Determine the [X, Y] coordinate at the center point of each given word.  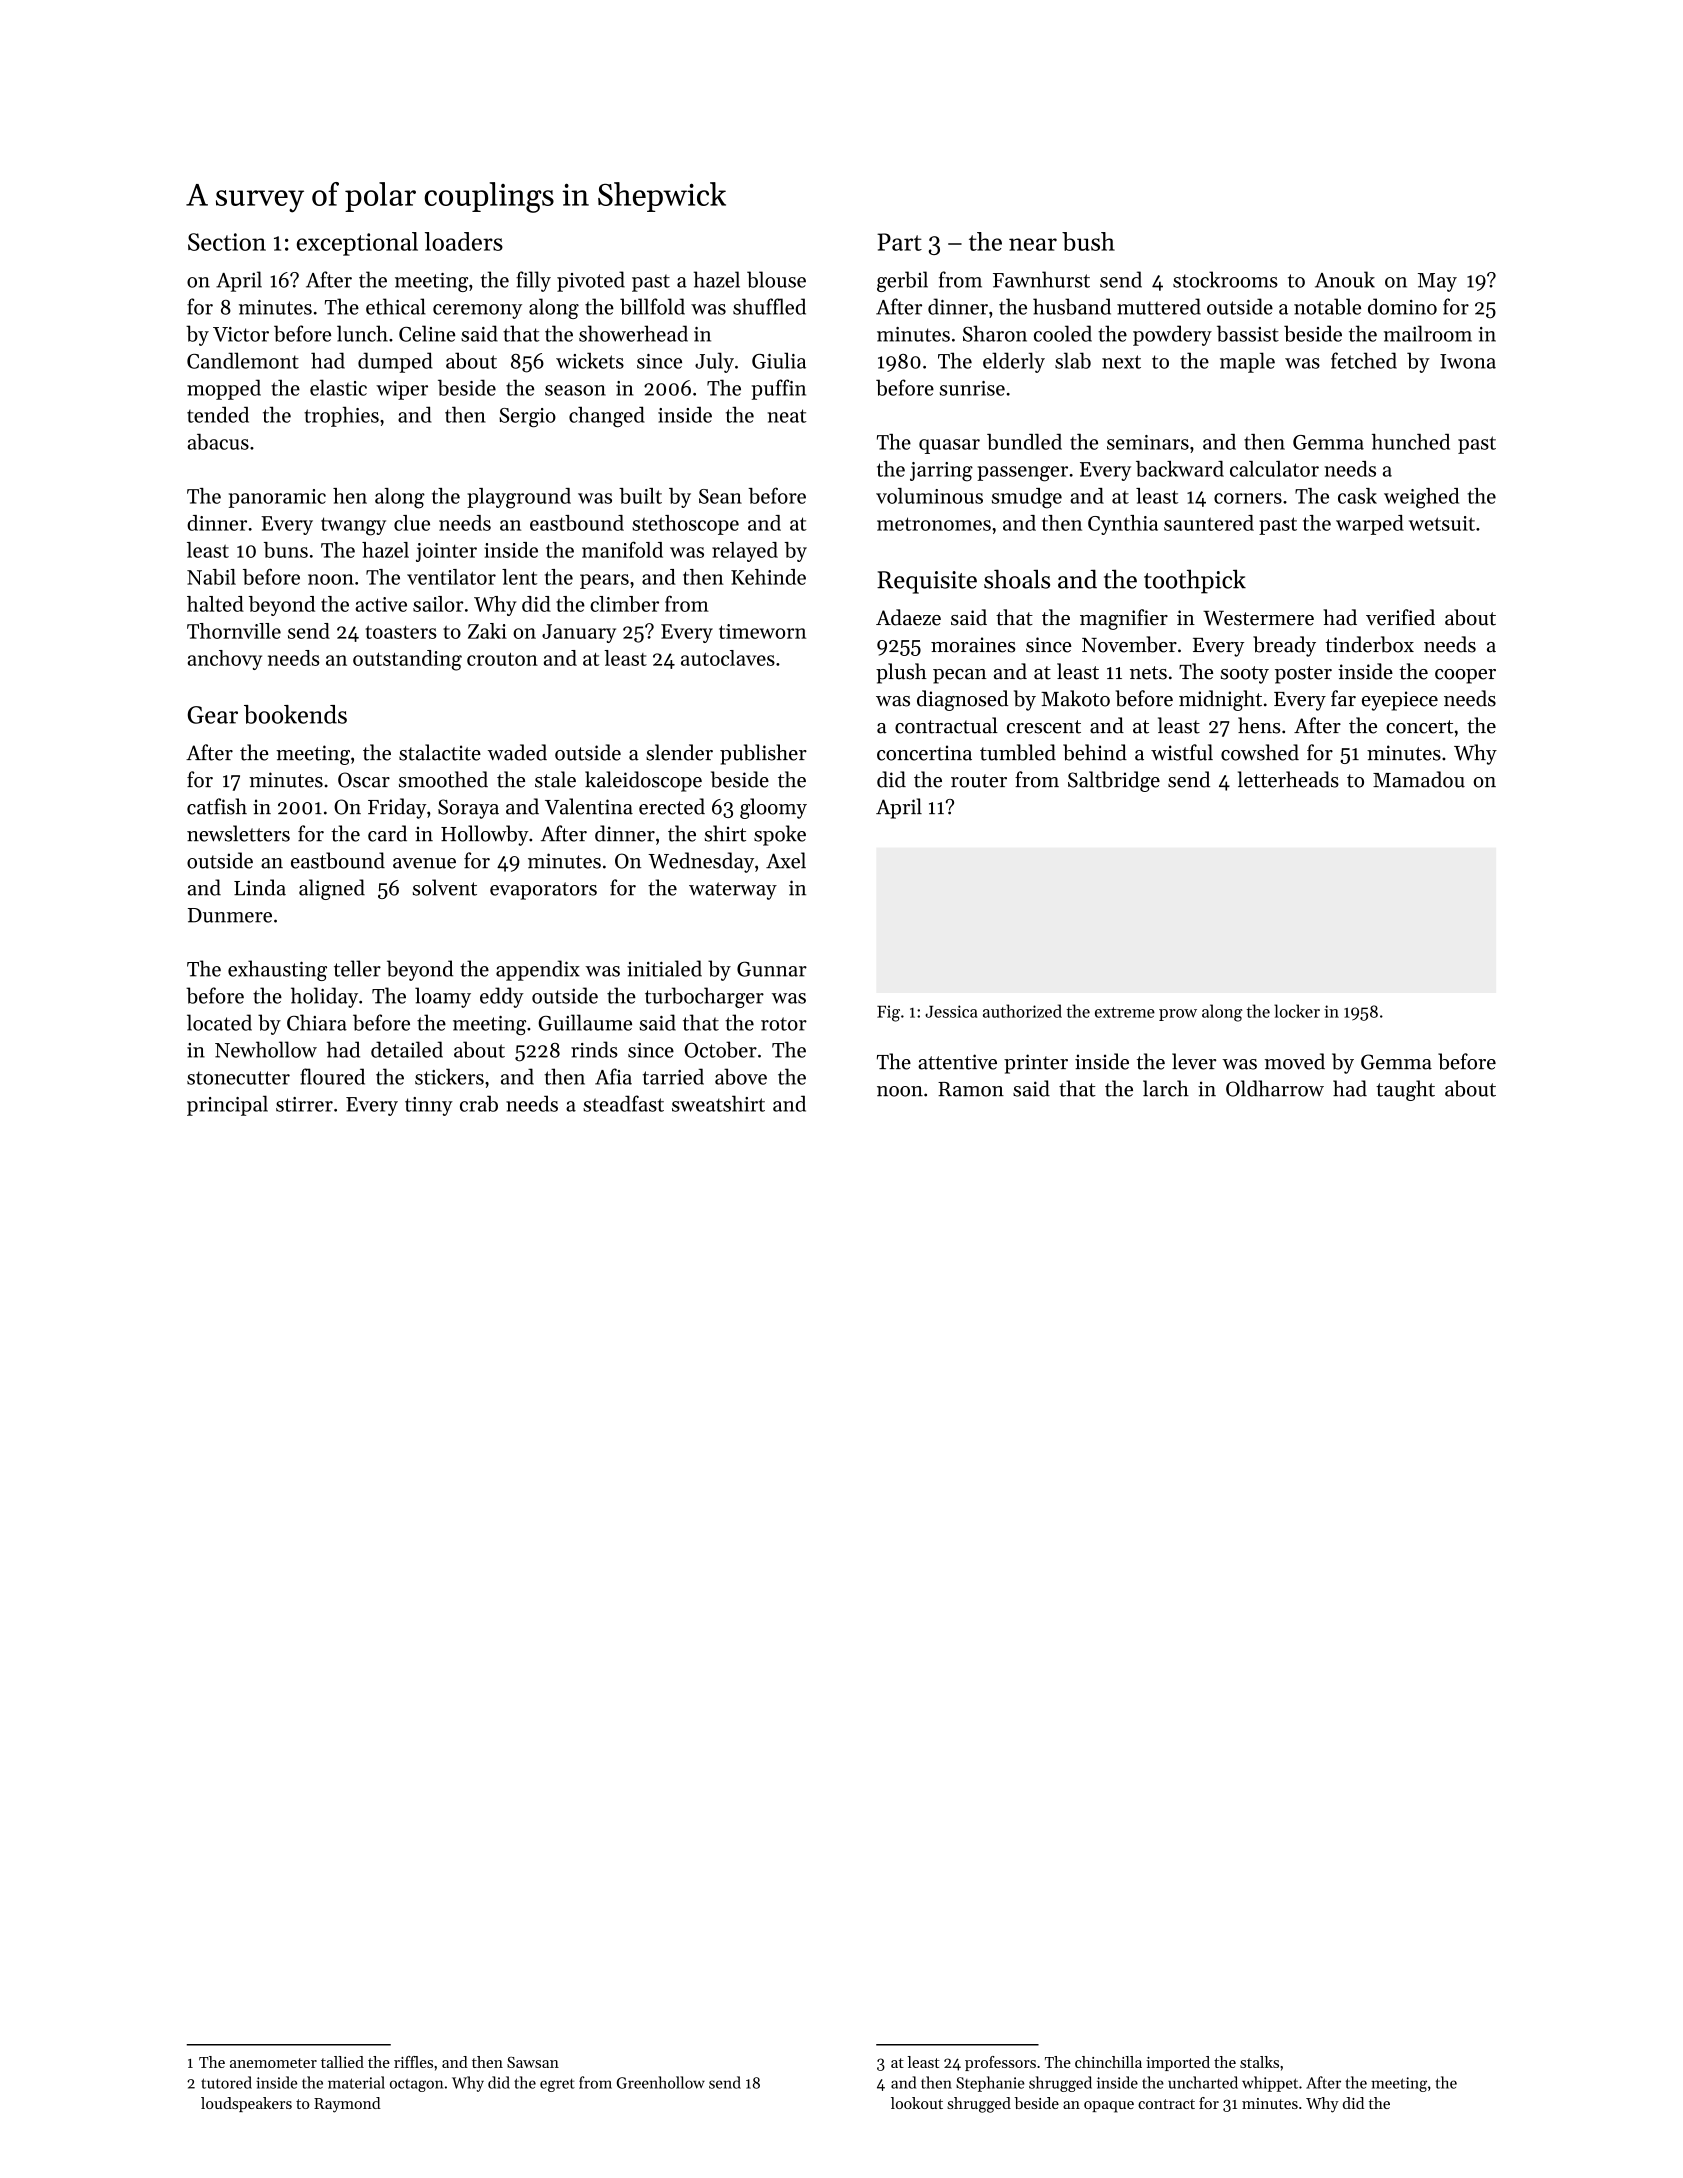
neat [787, 416]
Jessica [951, 1011]
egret [557, 2085]
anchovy [225, 660]
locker [1297, 1011]
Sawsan [533, 2062]
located [219, 1022]
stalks [1259, 2062]
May [1437, 282]
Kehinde [768, 577]
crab [479, 1103]
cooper [1465, 676]
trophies [341, 416]
